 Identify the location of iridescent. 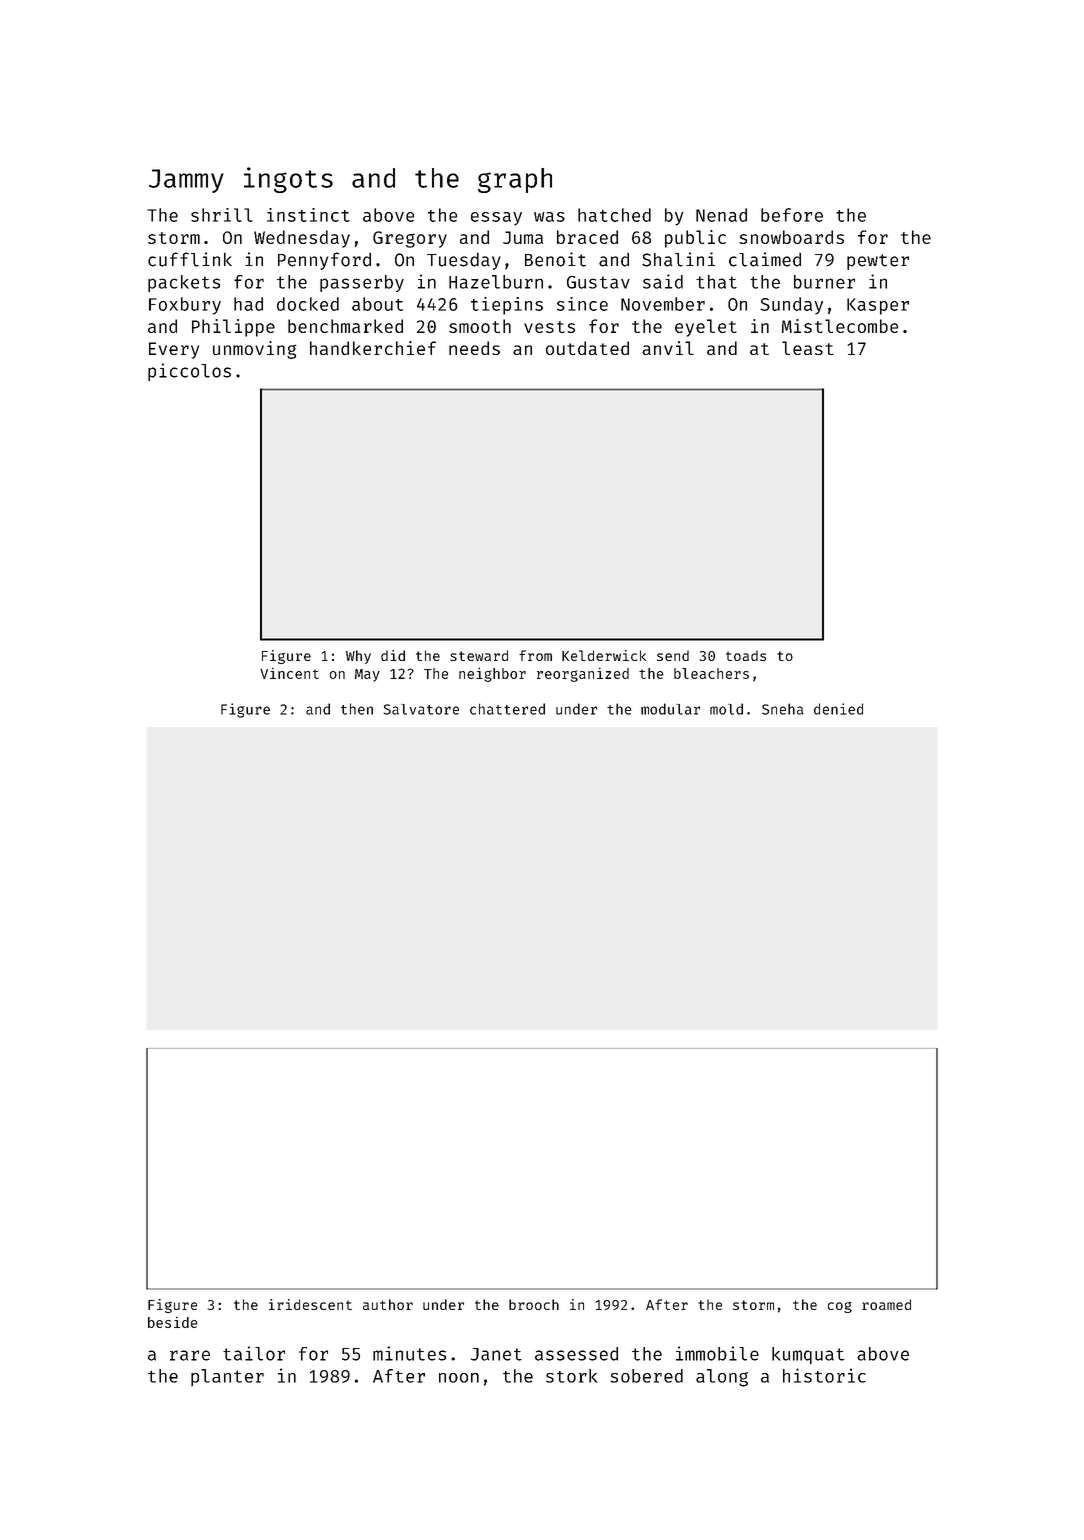
(310, 1304).
